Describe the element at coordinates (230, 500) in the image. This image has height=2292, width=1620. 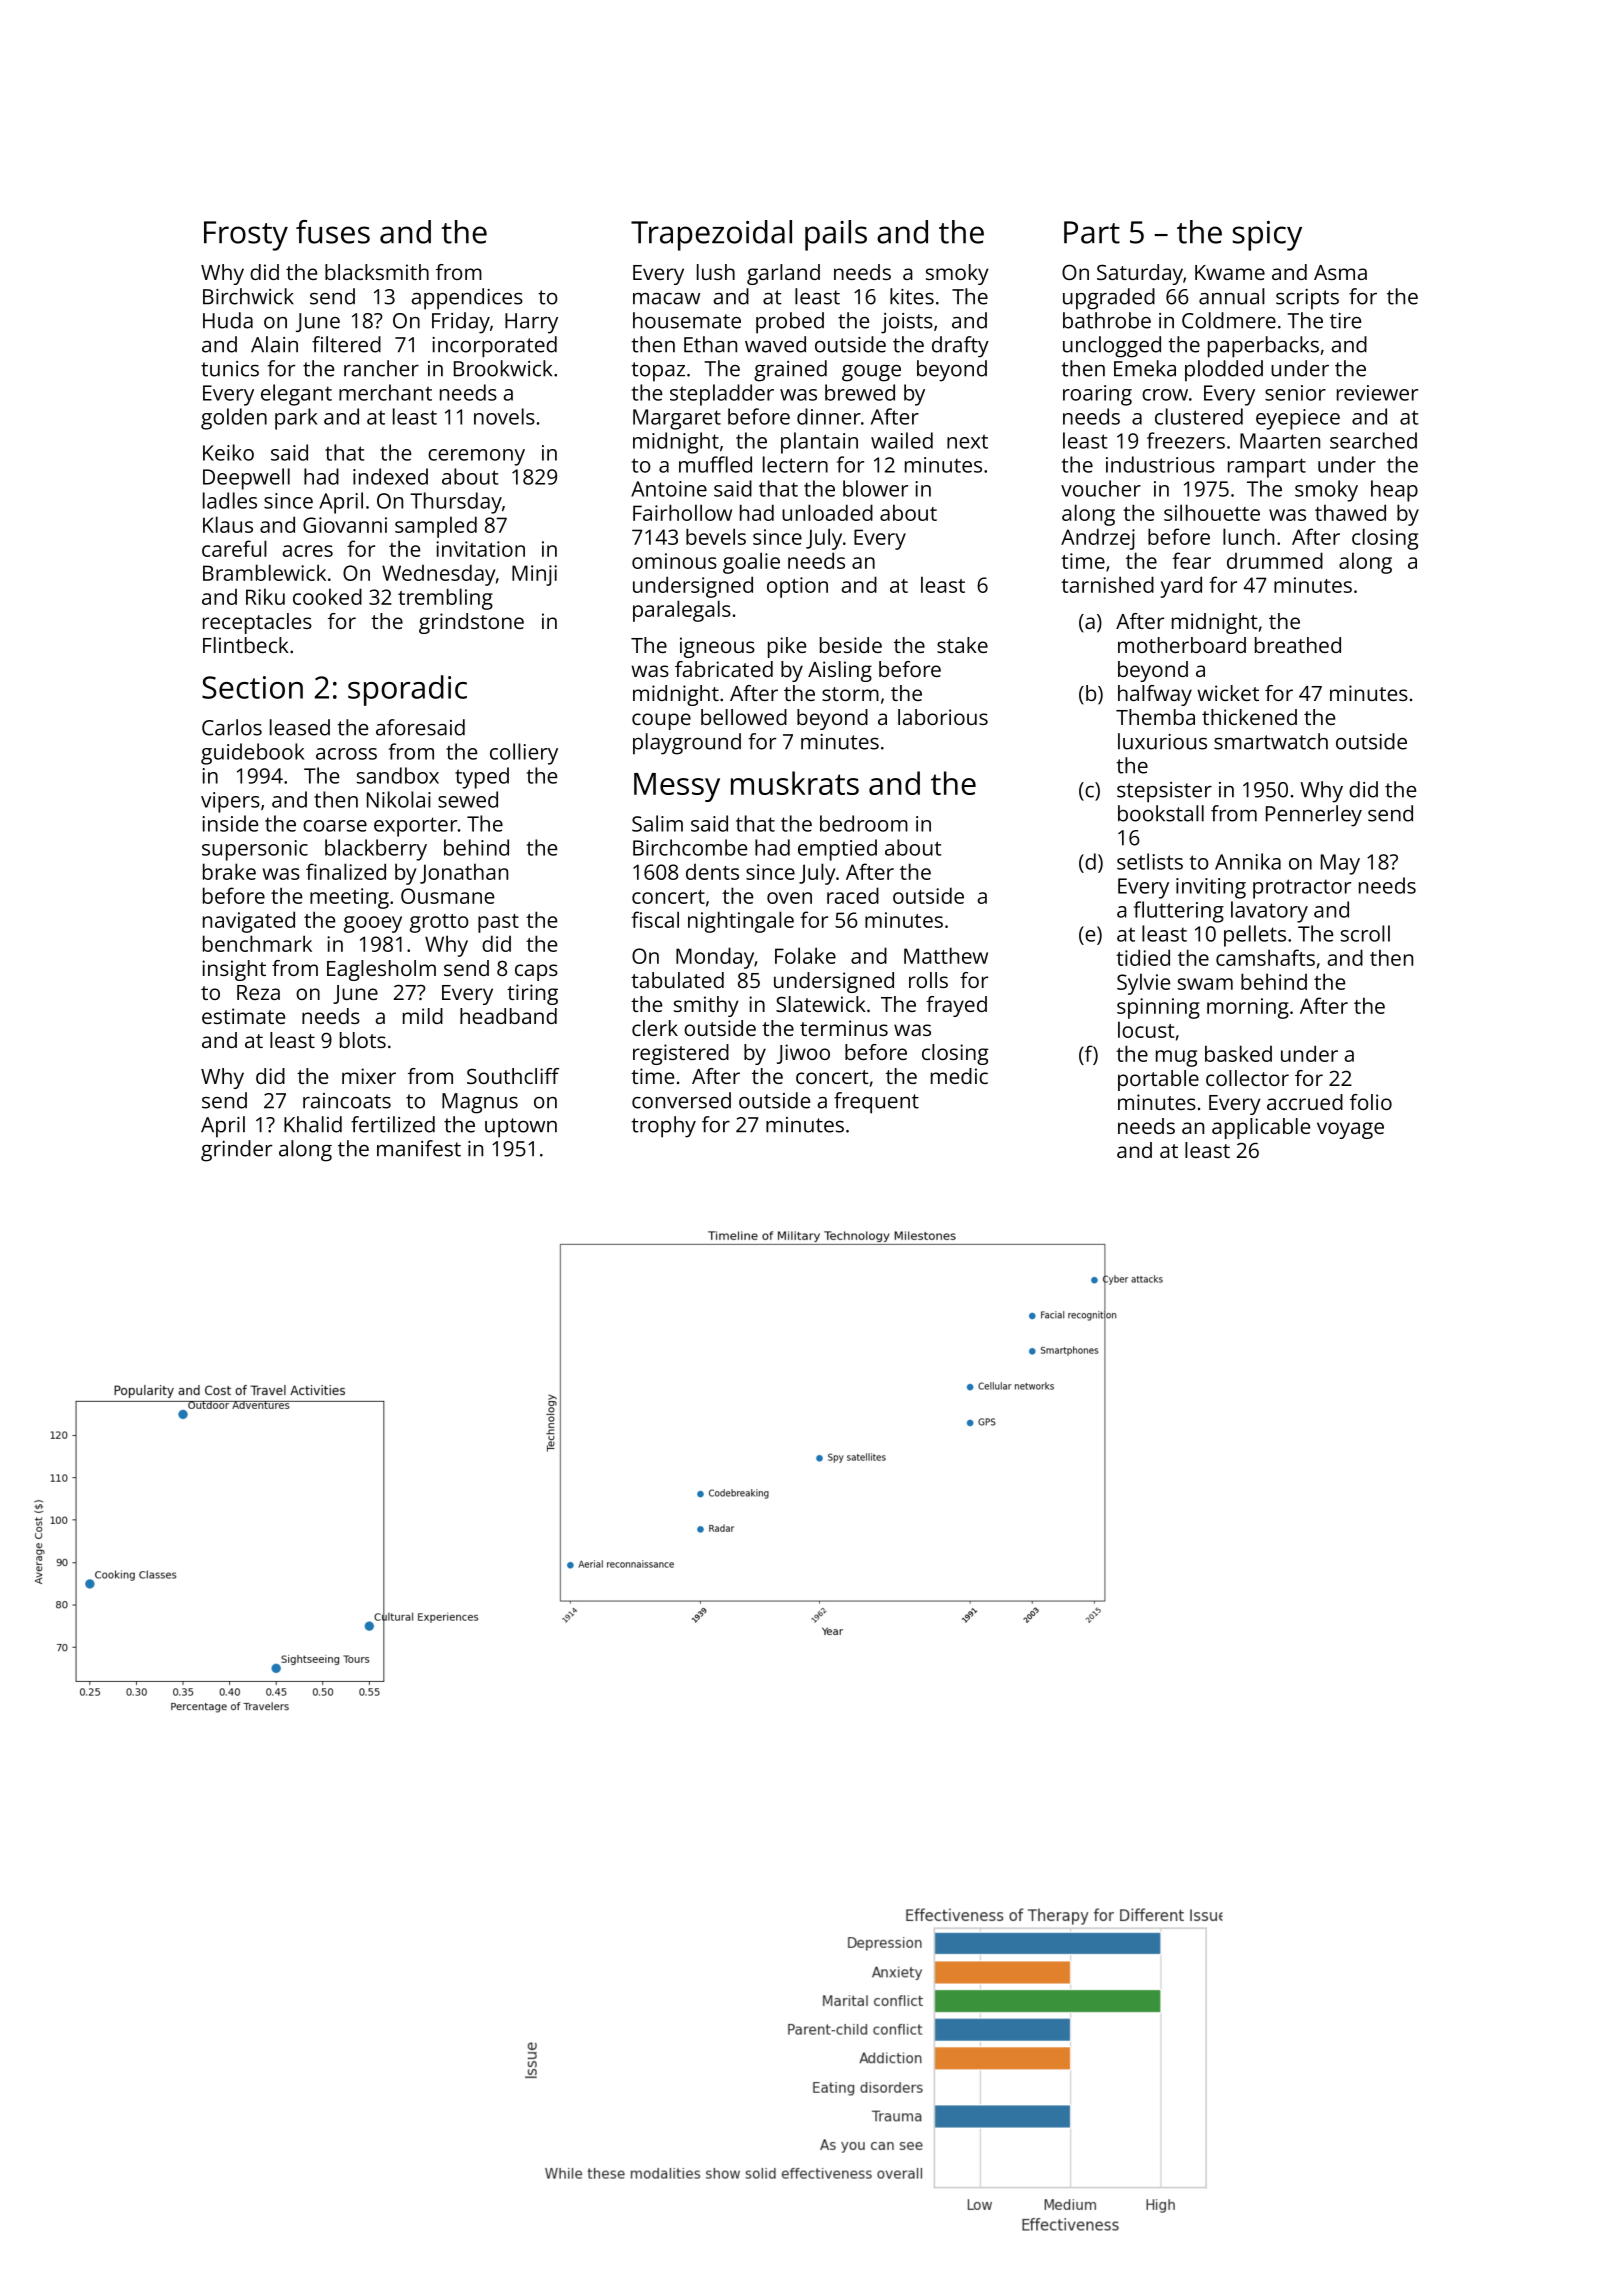
I see `ladles` at that location.
